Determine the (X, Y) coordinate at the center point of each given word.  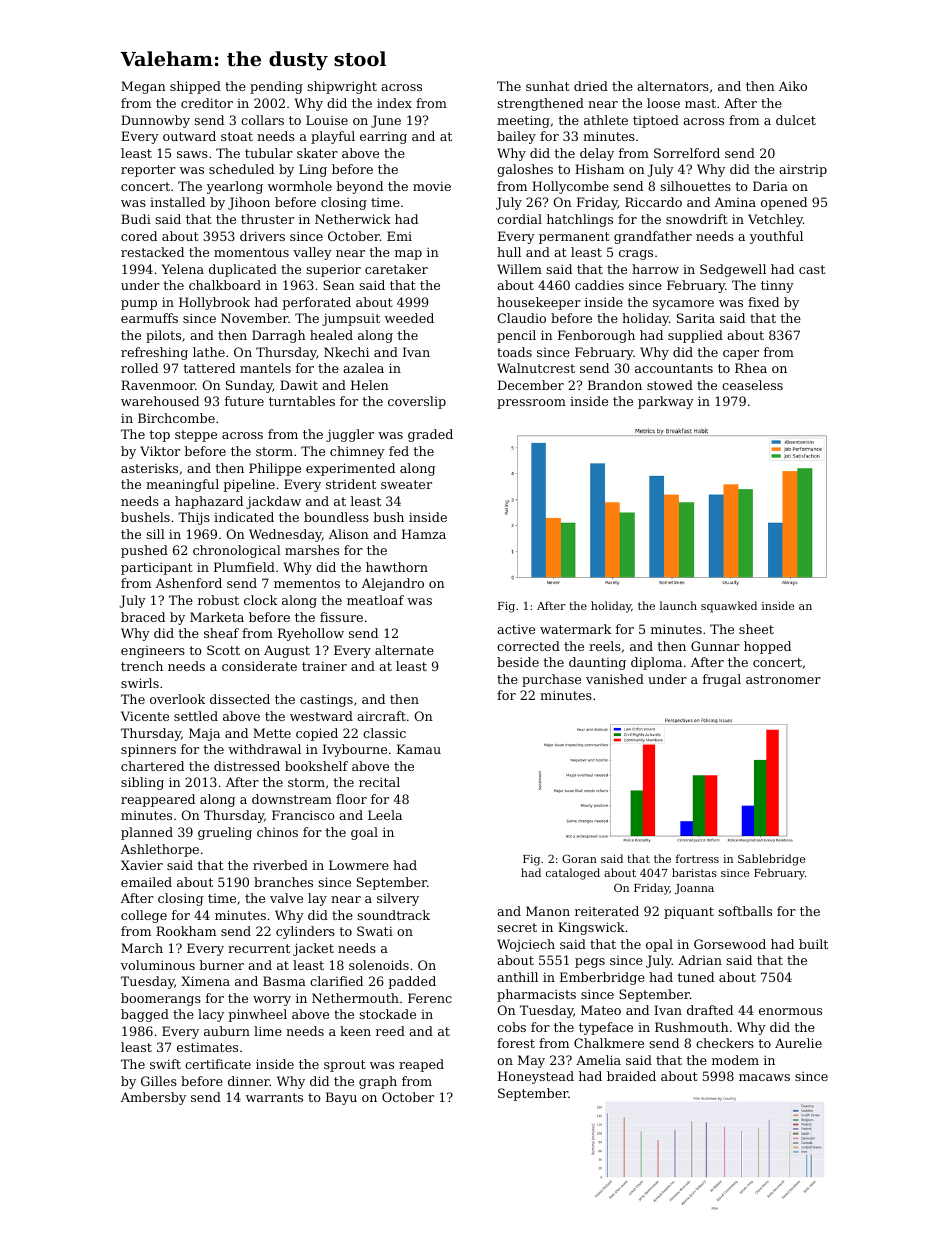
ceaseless (752, 385)
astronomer (783, 679)
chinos (277, 832)
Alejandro (393, 584)
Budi (136, 219)
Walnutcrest (536, 368)
